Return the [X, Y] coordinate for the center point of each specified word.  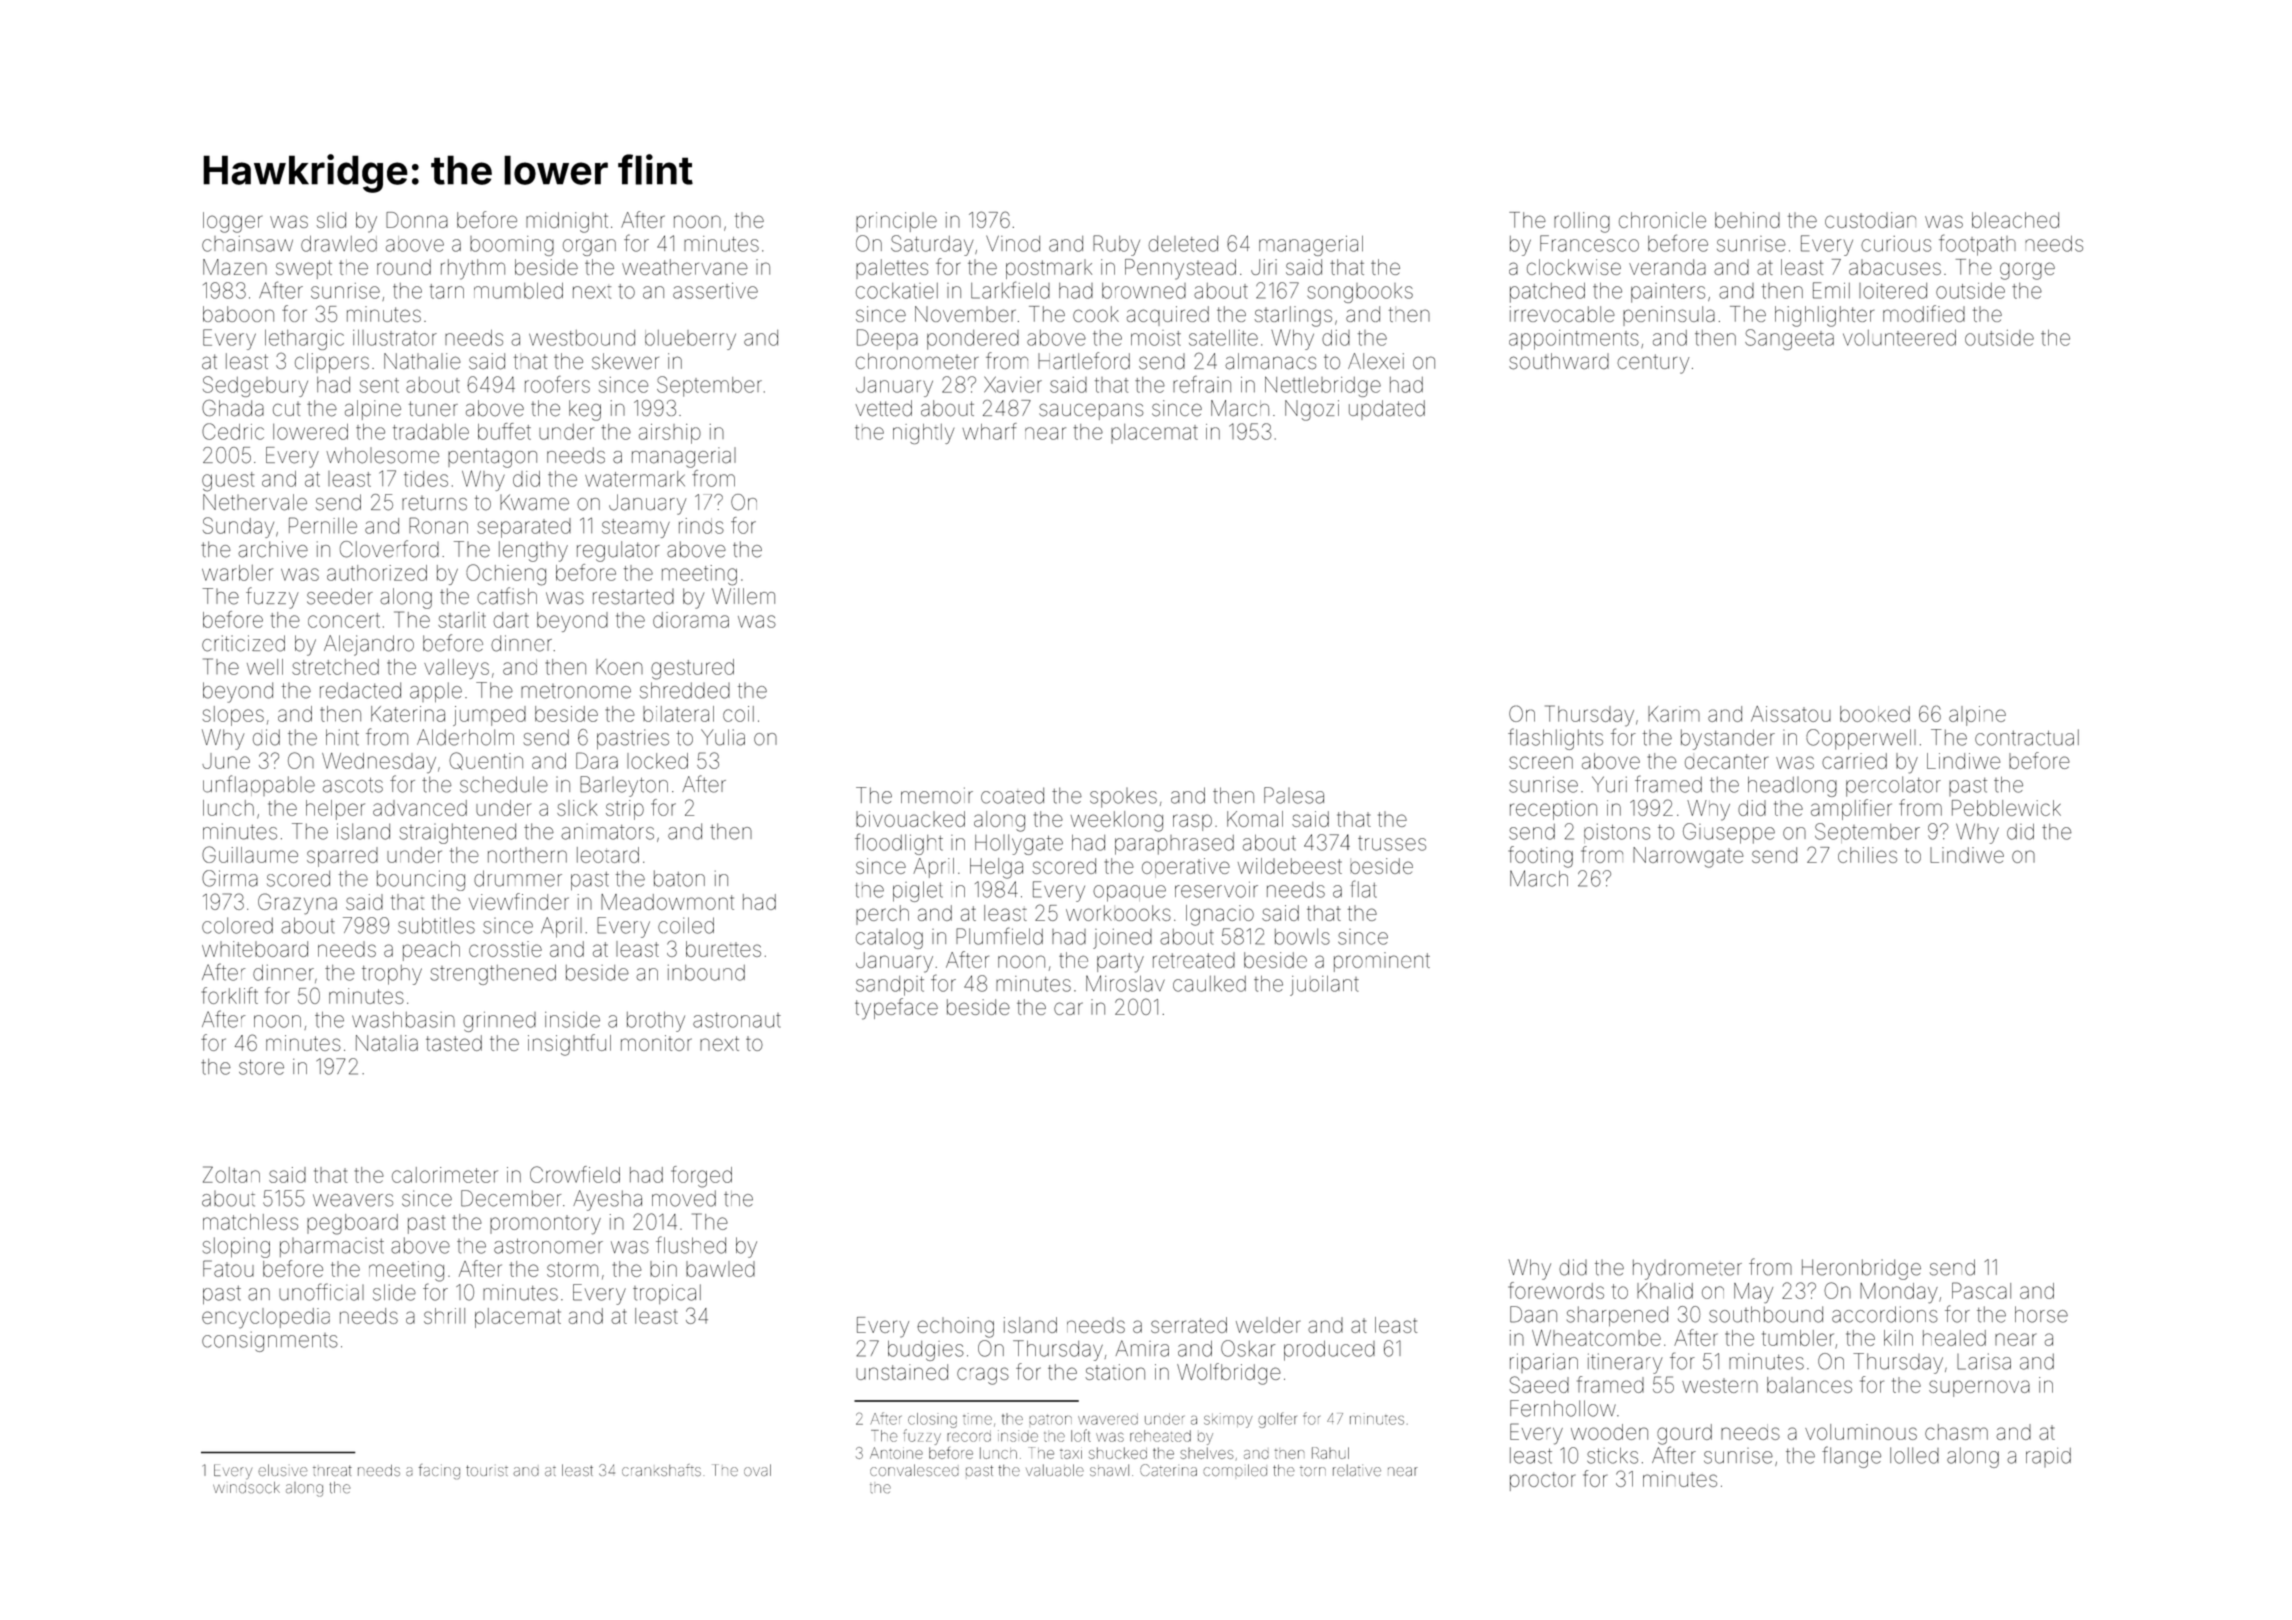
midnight [567, 222]
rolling [1582, 222]
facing [439, 1471]
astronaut [737, 1020]
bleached [2015, 220]
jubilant [1324, 986]
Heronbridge [1861, 1269]
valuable [1055, 1470]
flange [1851, 1457]
